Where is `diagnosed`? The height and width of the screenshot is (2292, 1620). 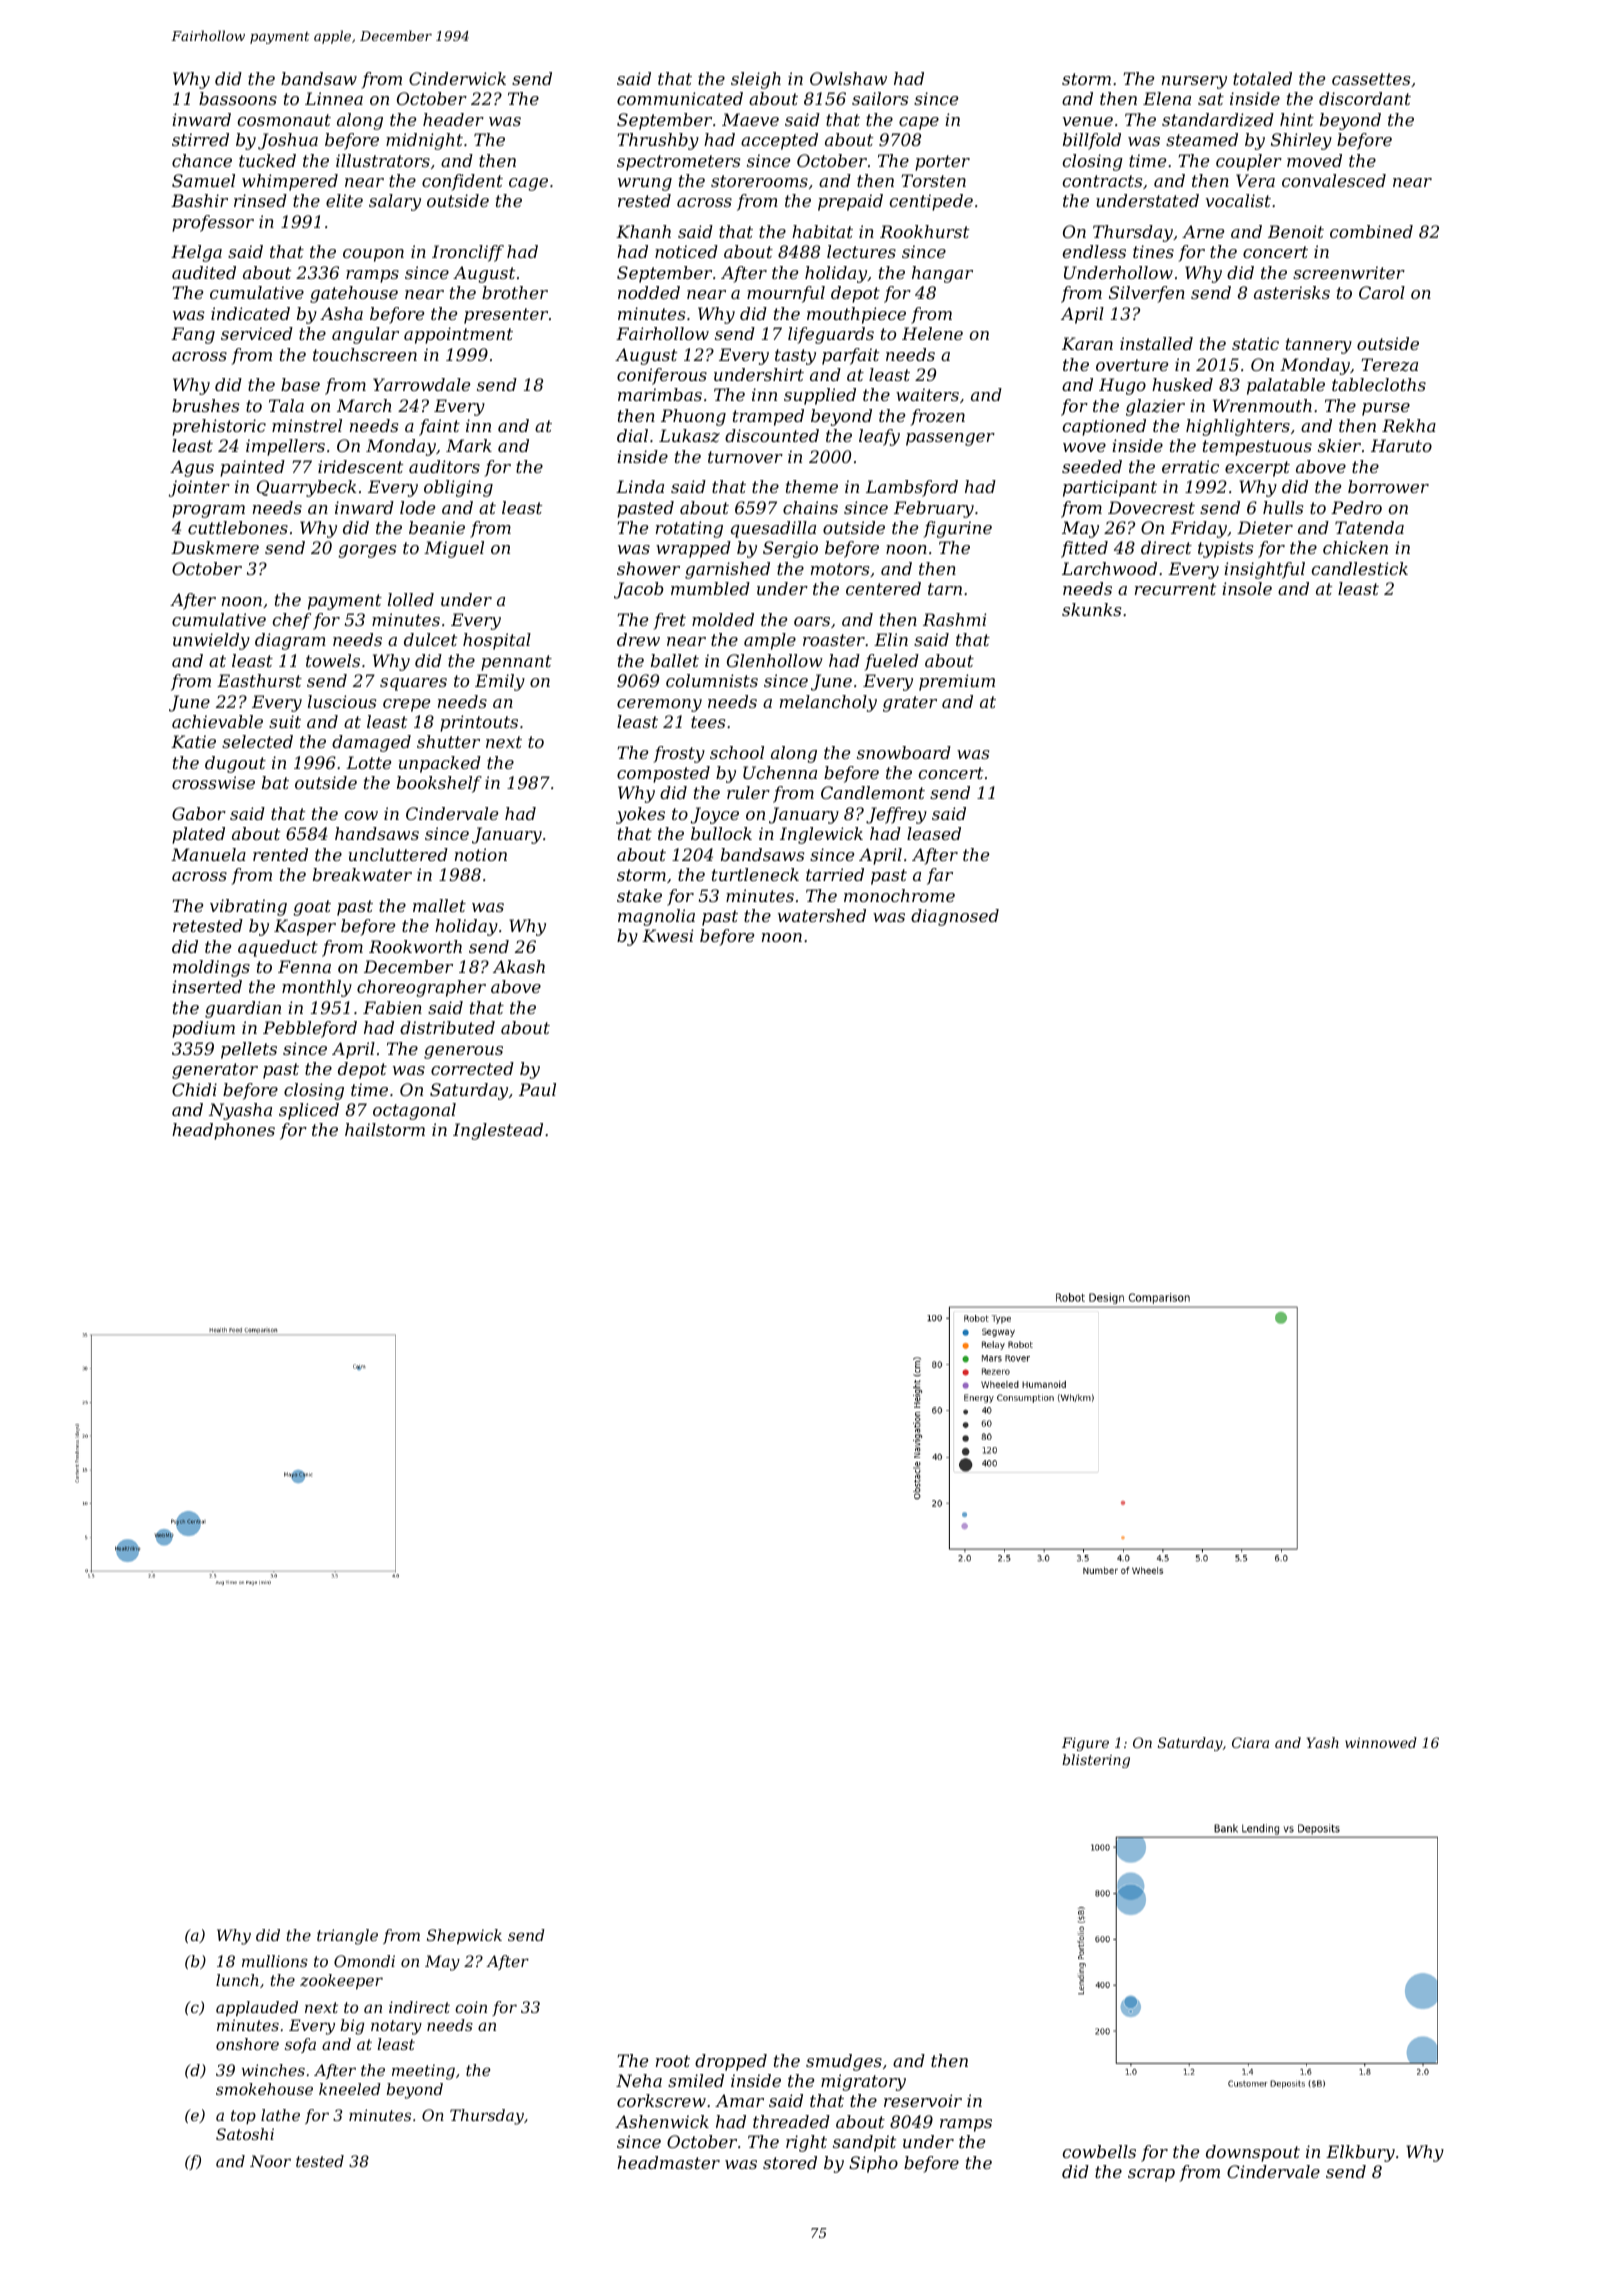
diagnosed is located at coordinates (955, 917).
